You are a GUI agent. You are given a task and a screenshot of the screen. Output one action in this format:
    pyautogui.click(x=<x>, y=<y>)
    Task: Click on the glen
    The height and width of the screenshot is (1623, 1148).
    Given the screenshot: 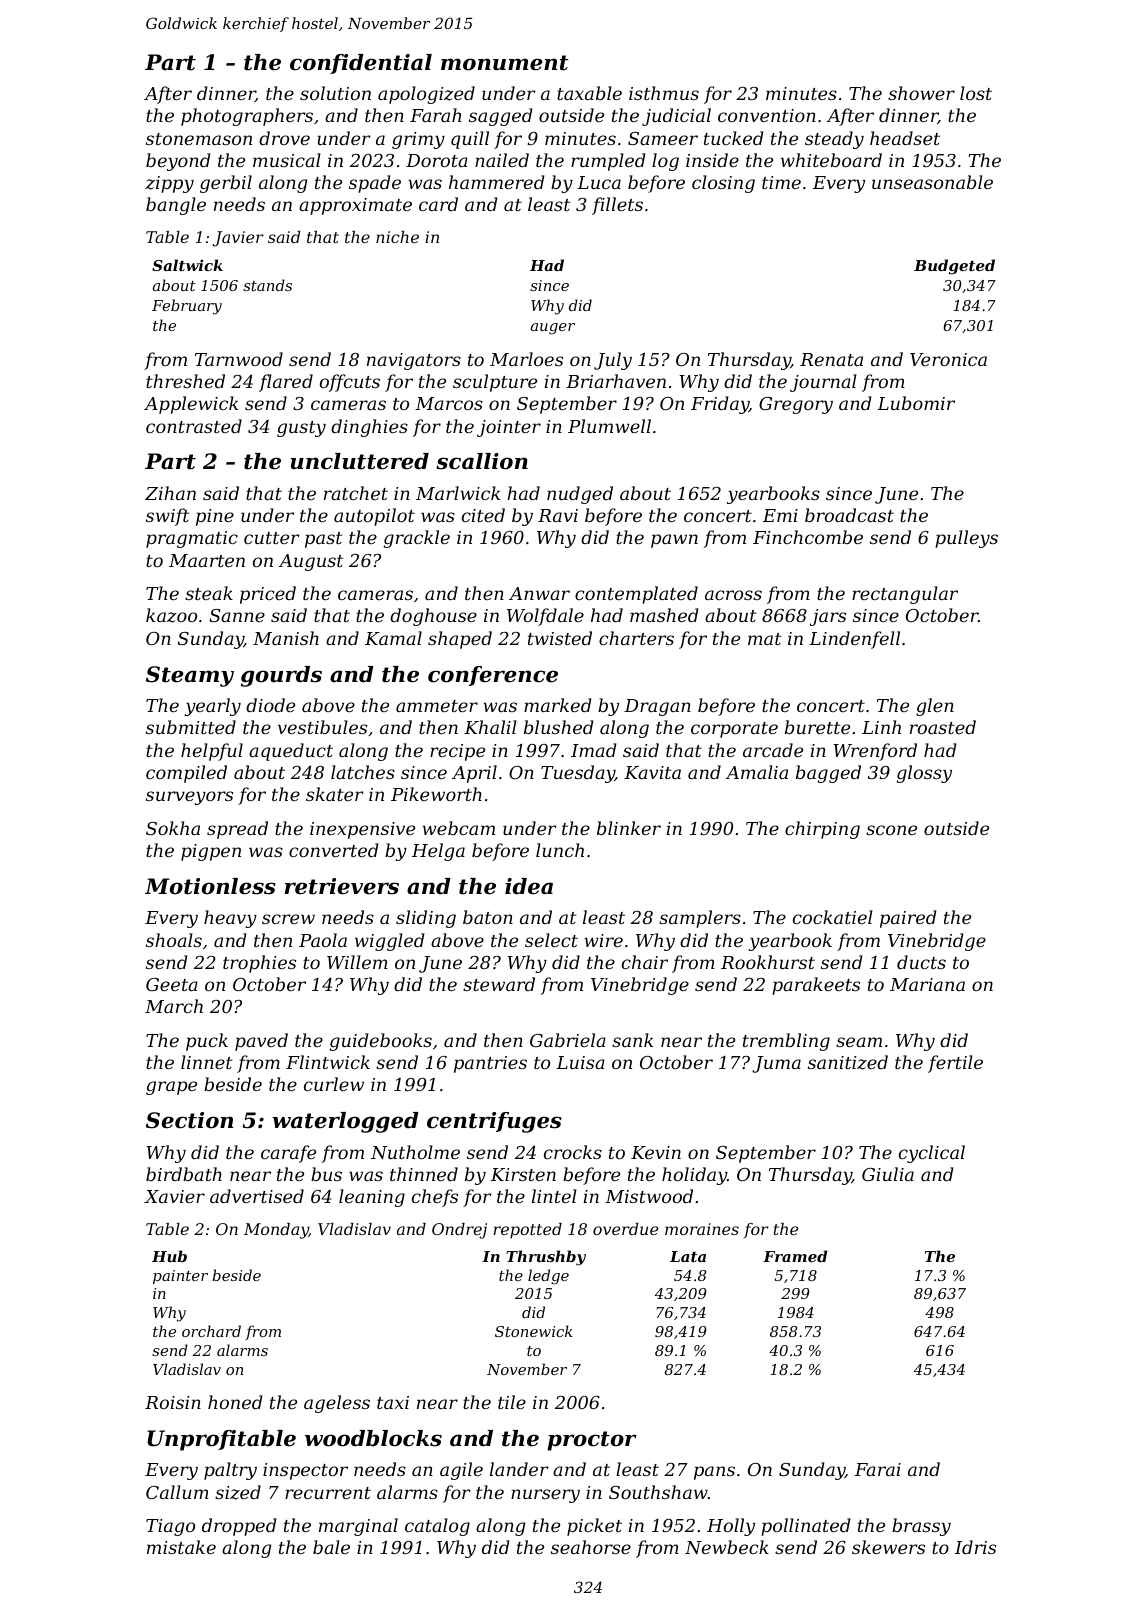 What is the action you would take?
    pyautogui.click(x=935, y=707)
